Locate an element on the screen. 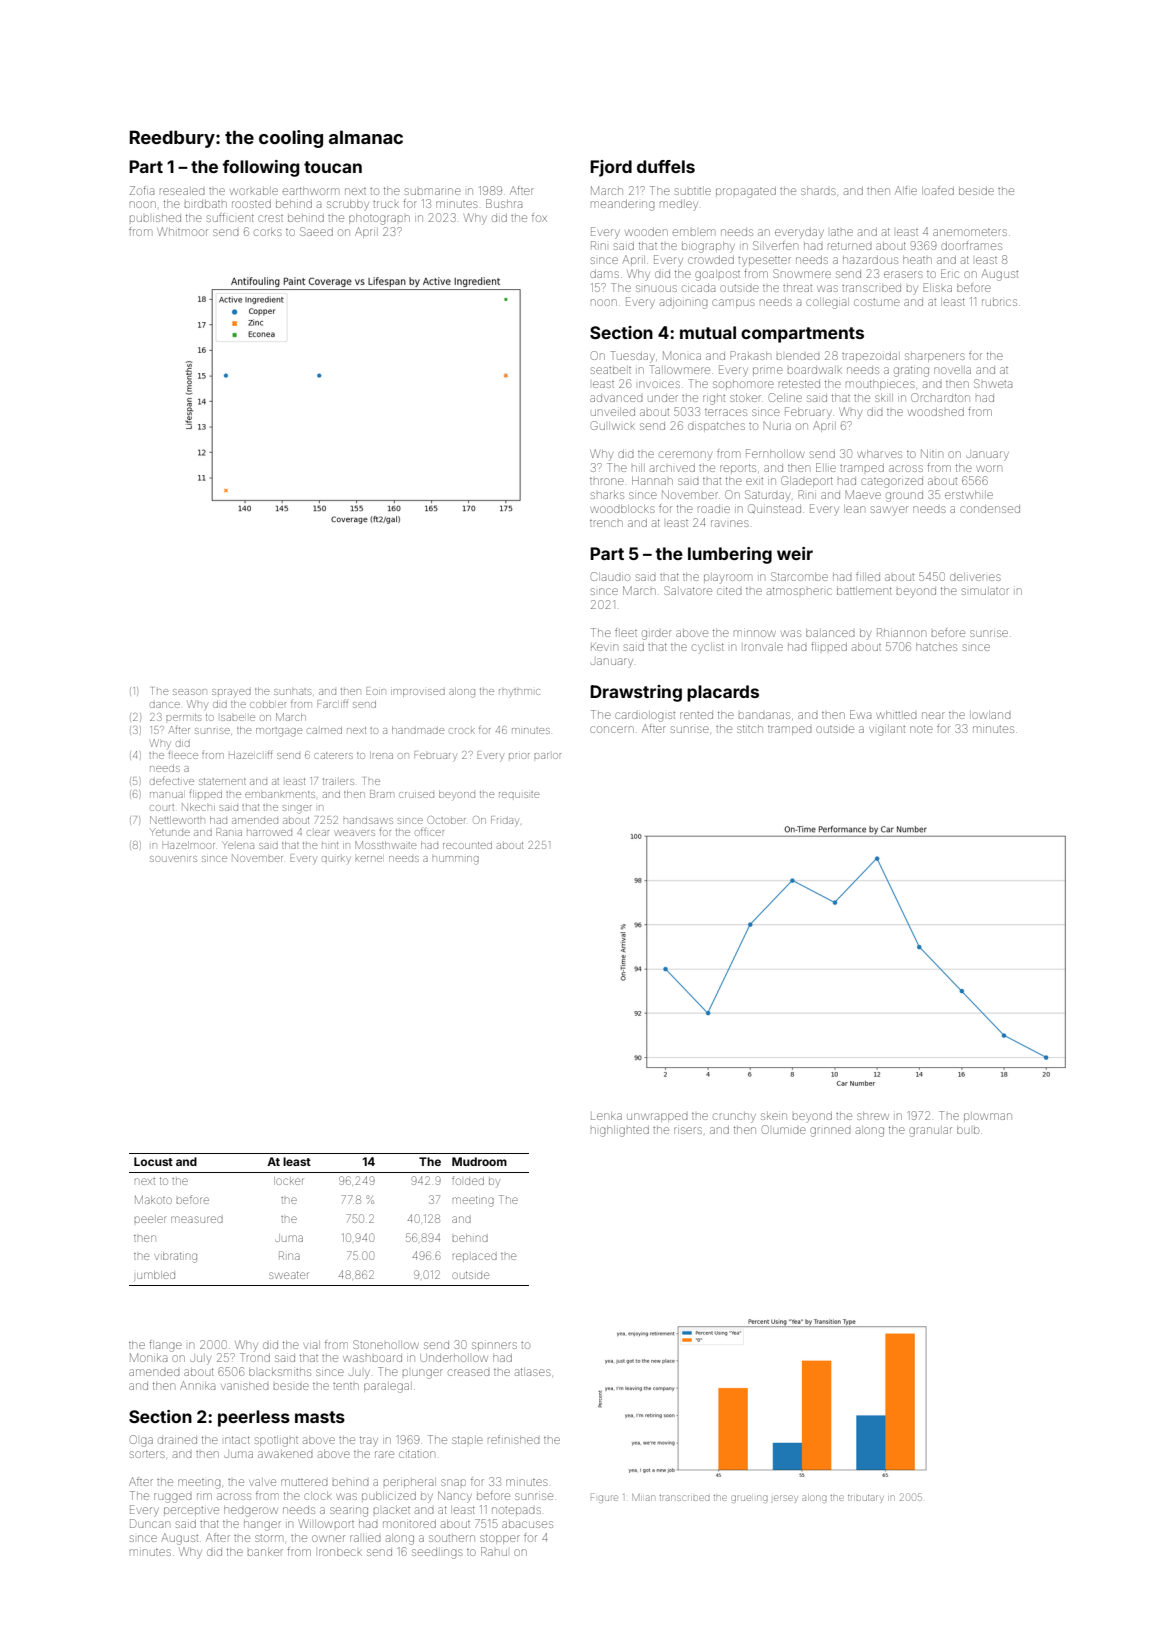 Image resolution: width=1154 pixels, height=1632 pixels. trailers is located at coordinates (338, 781).
